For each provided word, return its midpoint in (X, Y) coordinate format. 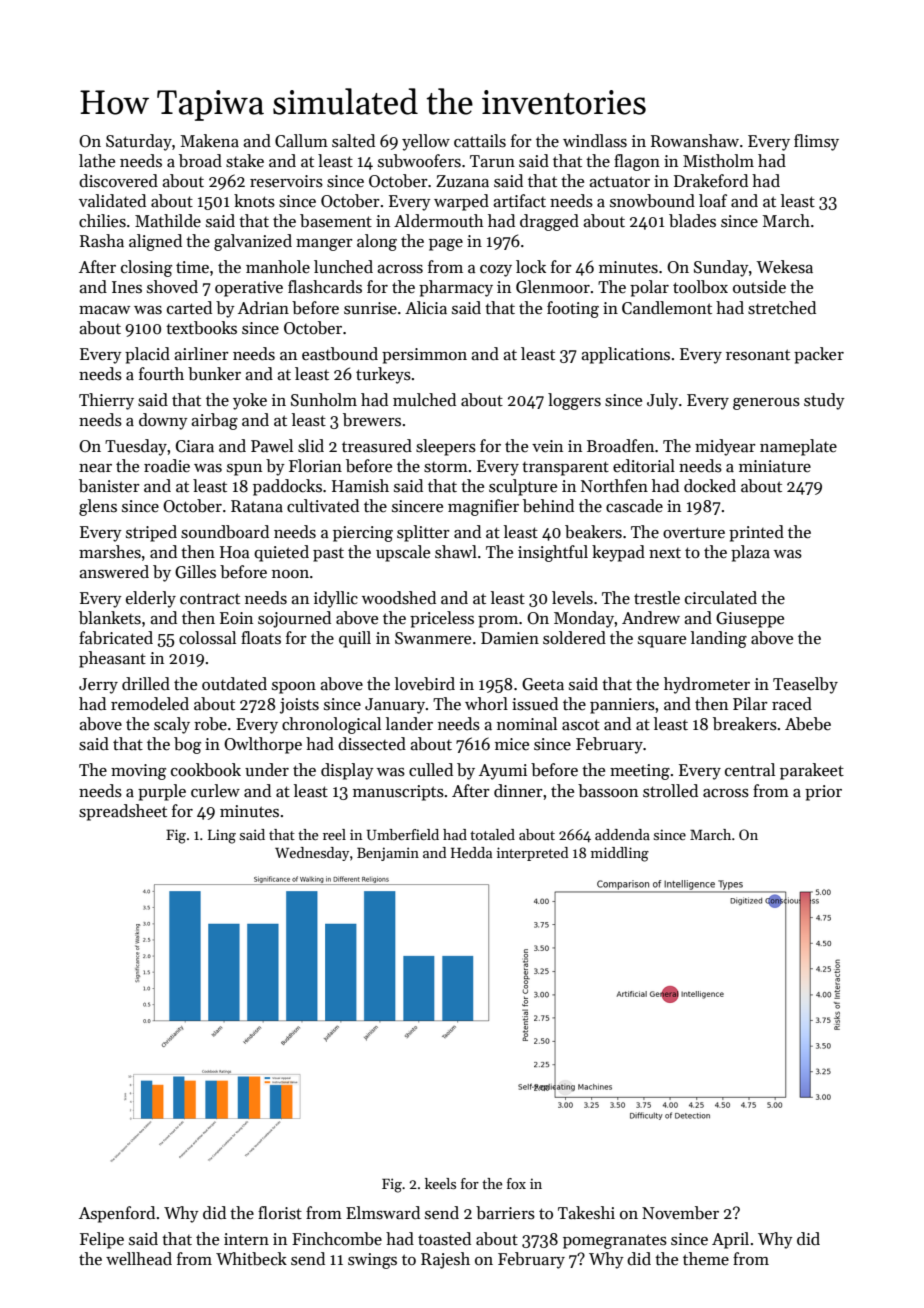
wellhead (139, 1259)
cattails (480, 141)
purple (162, 792)
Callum (301, 141)
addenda (622, 834)
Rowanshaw (695, 141)
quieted (281, 553)
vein (547, 446)
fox (516, 1183)
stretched (782, 308)
